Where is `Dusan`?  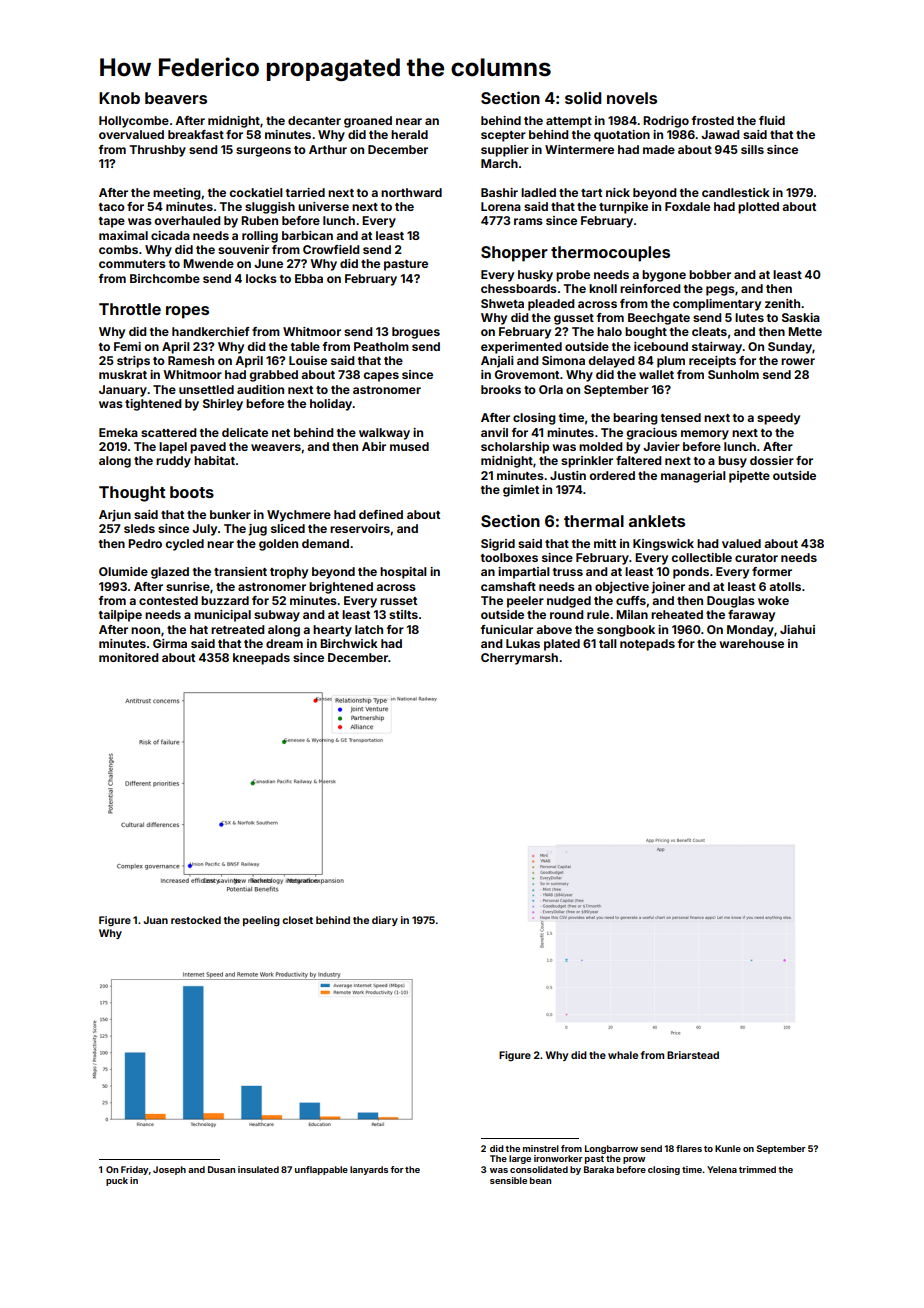
Dusan is located at coordinates (221, 1169).
